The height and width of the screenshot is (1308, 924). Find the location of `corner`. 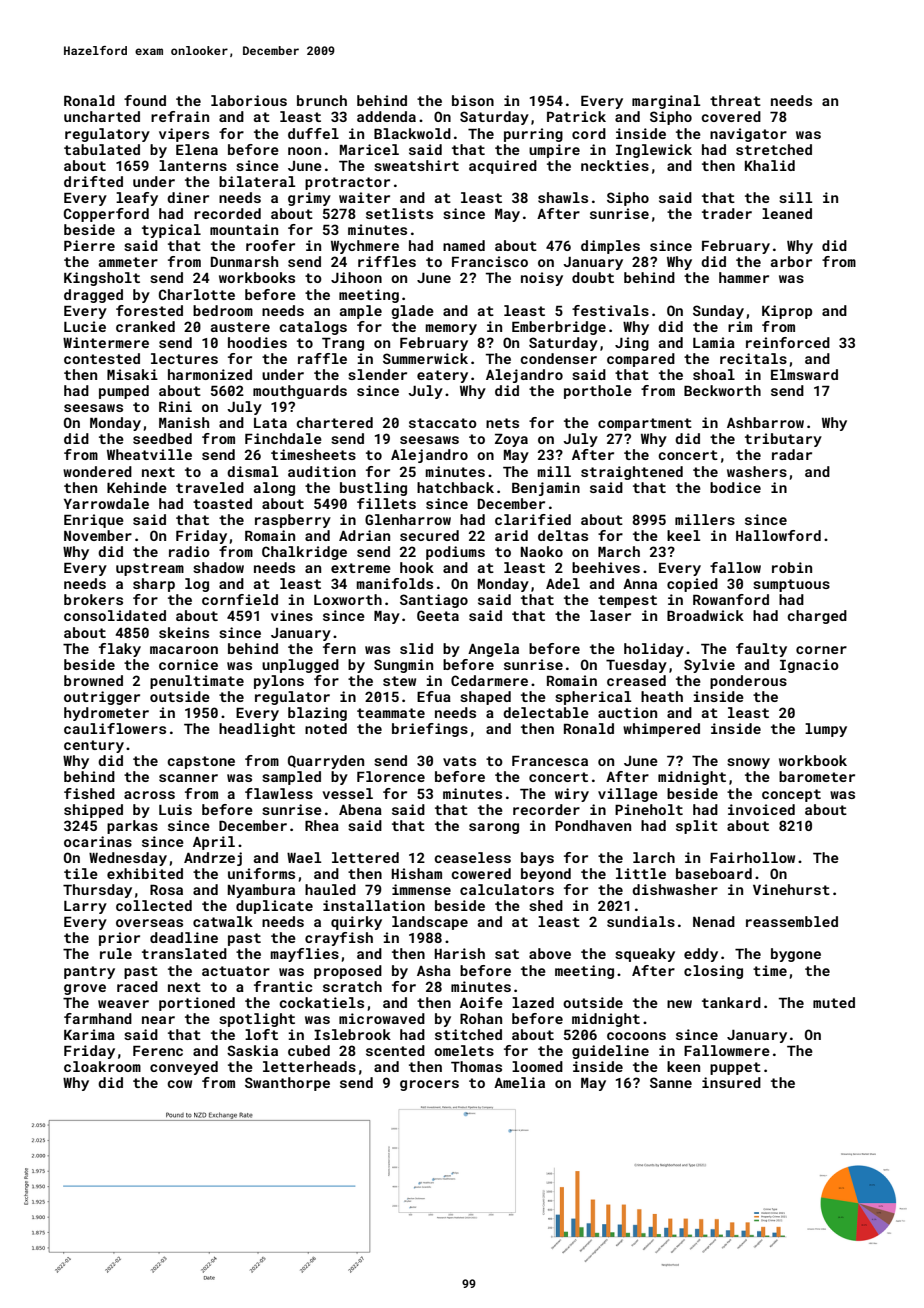

corner is located at coordinates (821, 650).
